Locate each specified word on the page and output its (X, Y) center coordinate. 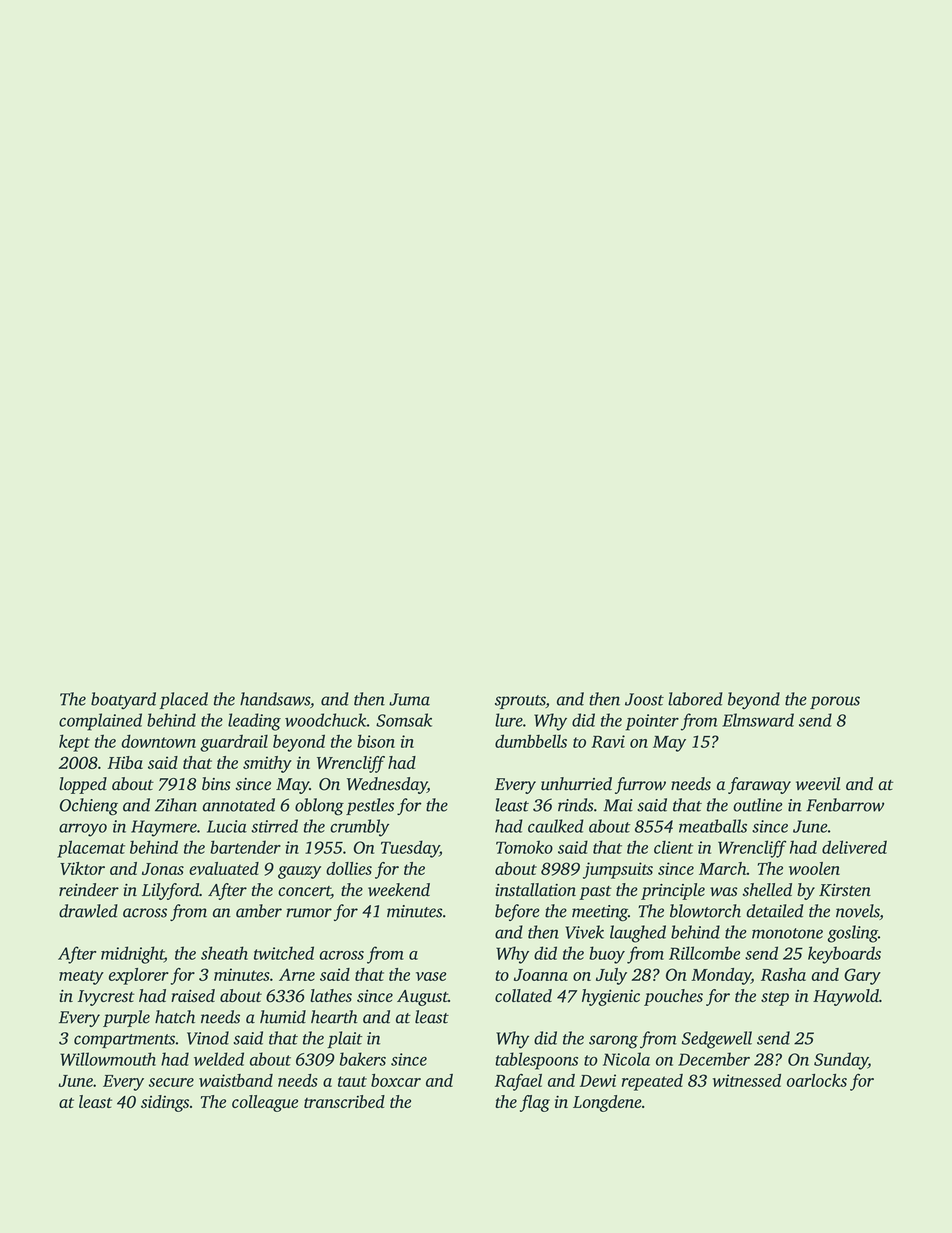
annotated (239, 805)
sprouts (520, 702)
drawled (88, 911)
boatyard (123, 700)
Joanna (541, 975)
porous (835, 702)
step (775, 999)
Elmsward (758, 720)
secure (171, 1082)
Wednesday (387, 785)
